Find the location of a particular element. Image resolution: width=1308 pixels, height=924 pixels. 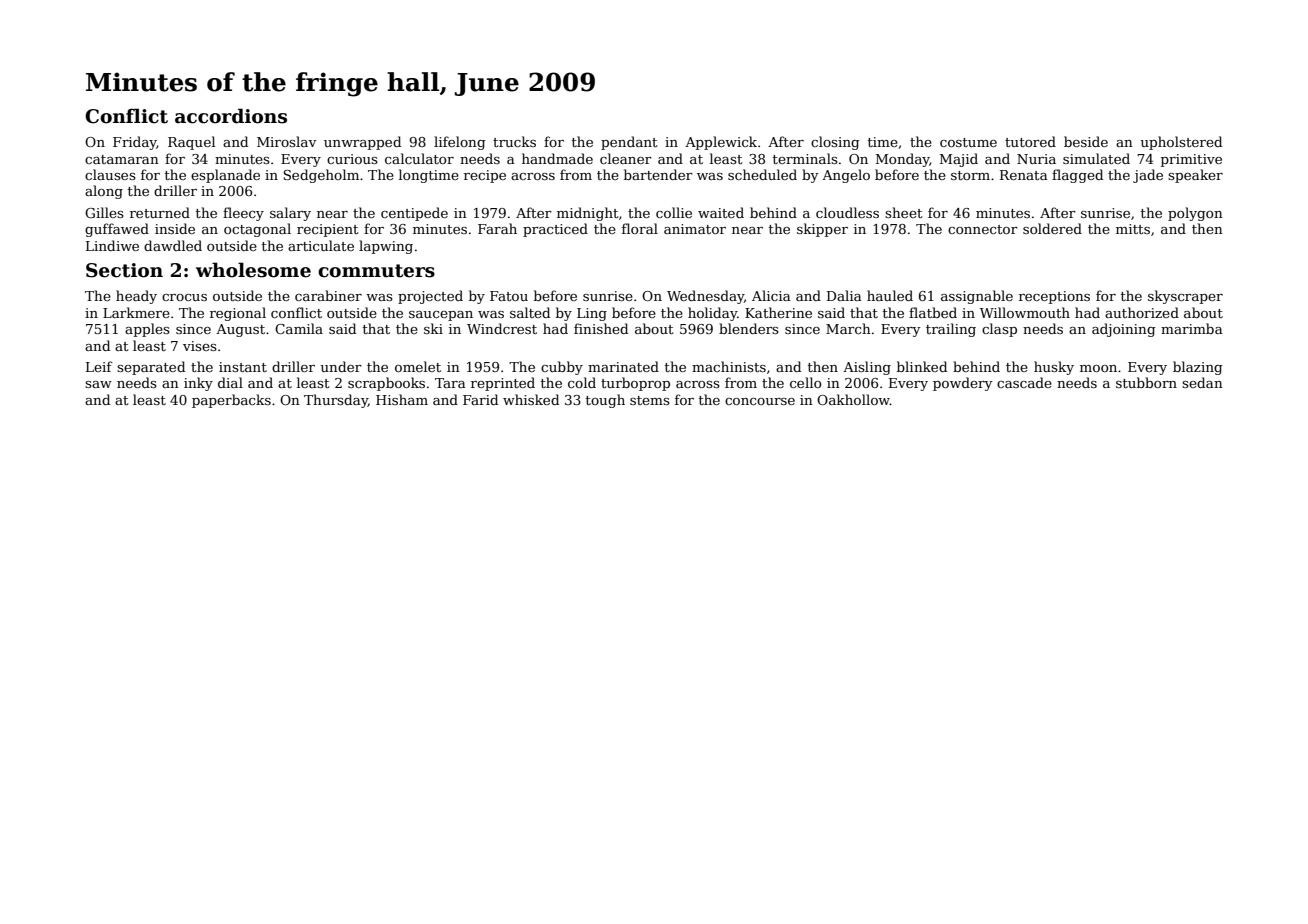

collie is located at coordinates (674, 212).
